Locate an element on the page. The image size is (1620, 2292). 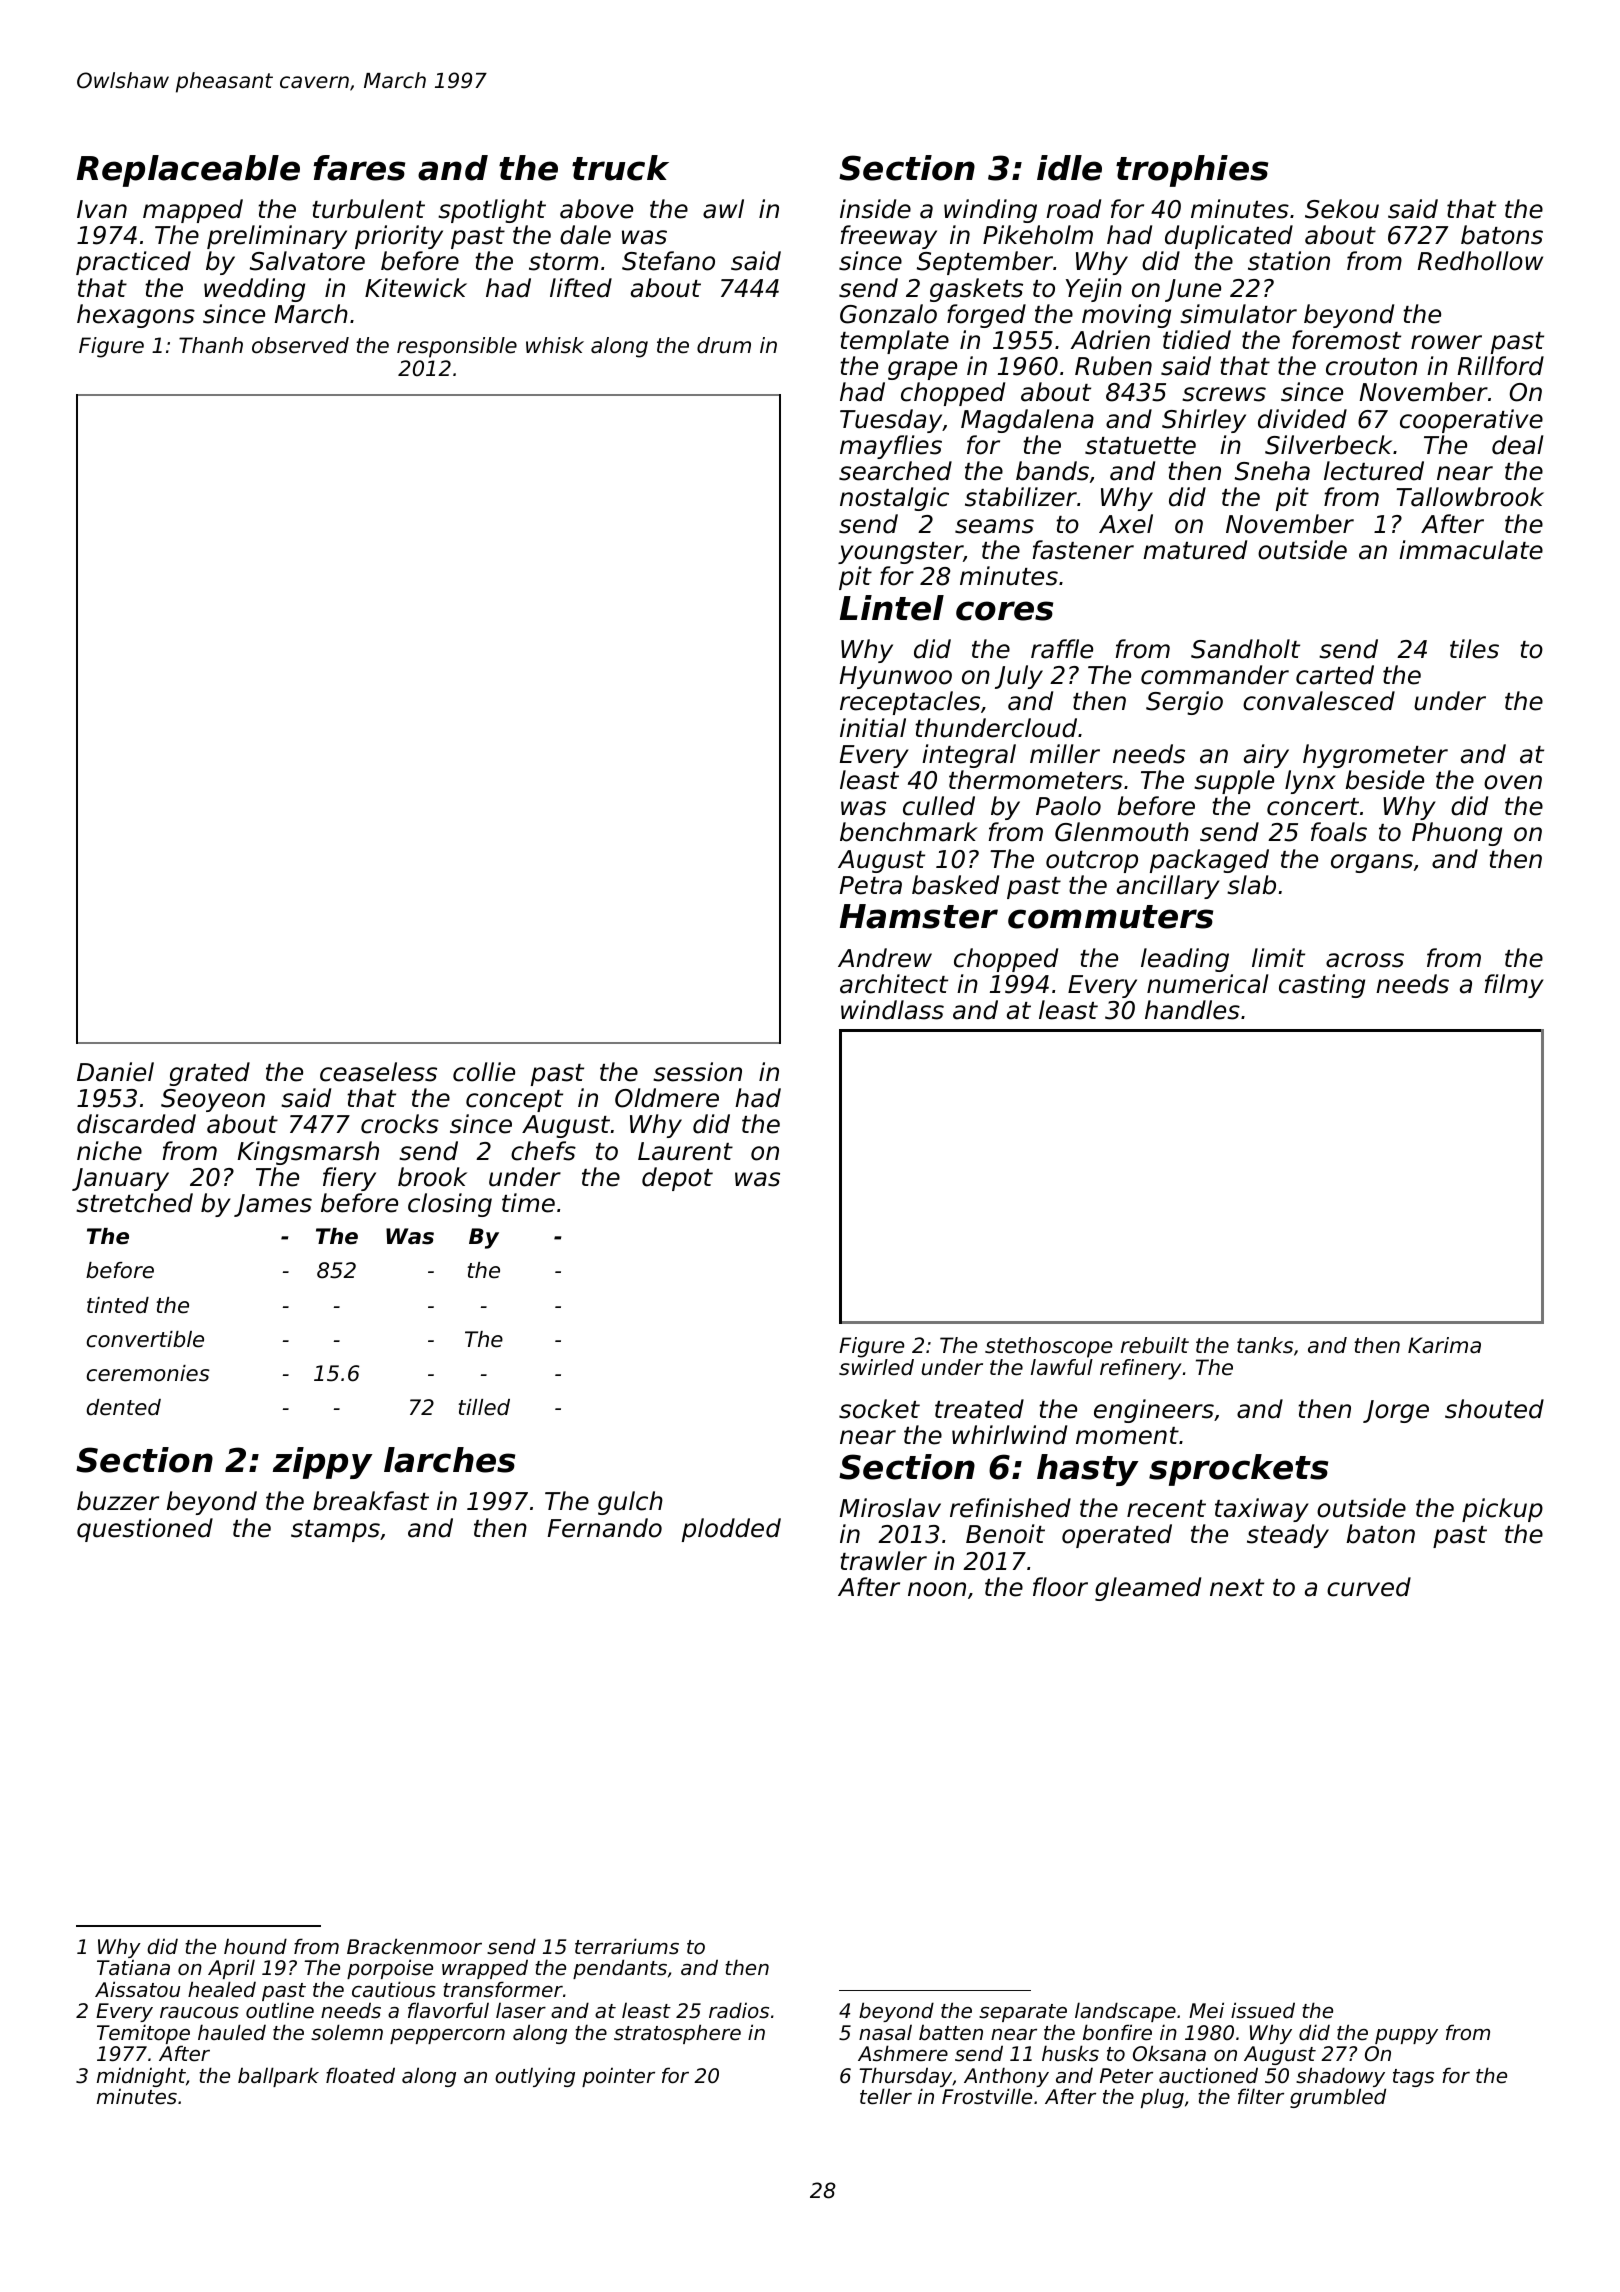
fiery is located at coordinates (349, 1179).
